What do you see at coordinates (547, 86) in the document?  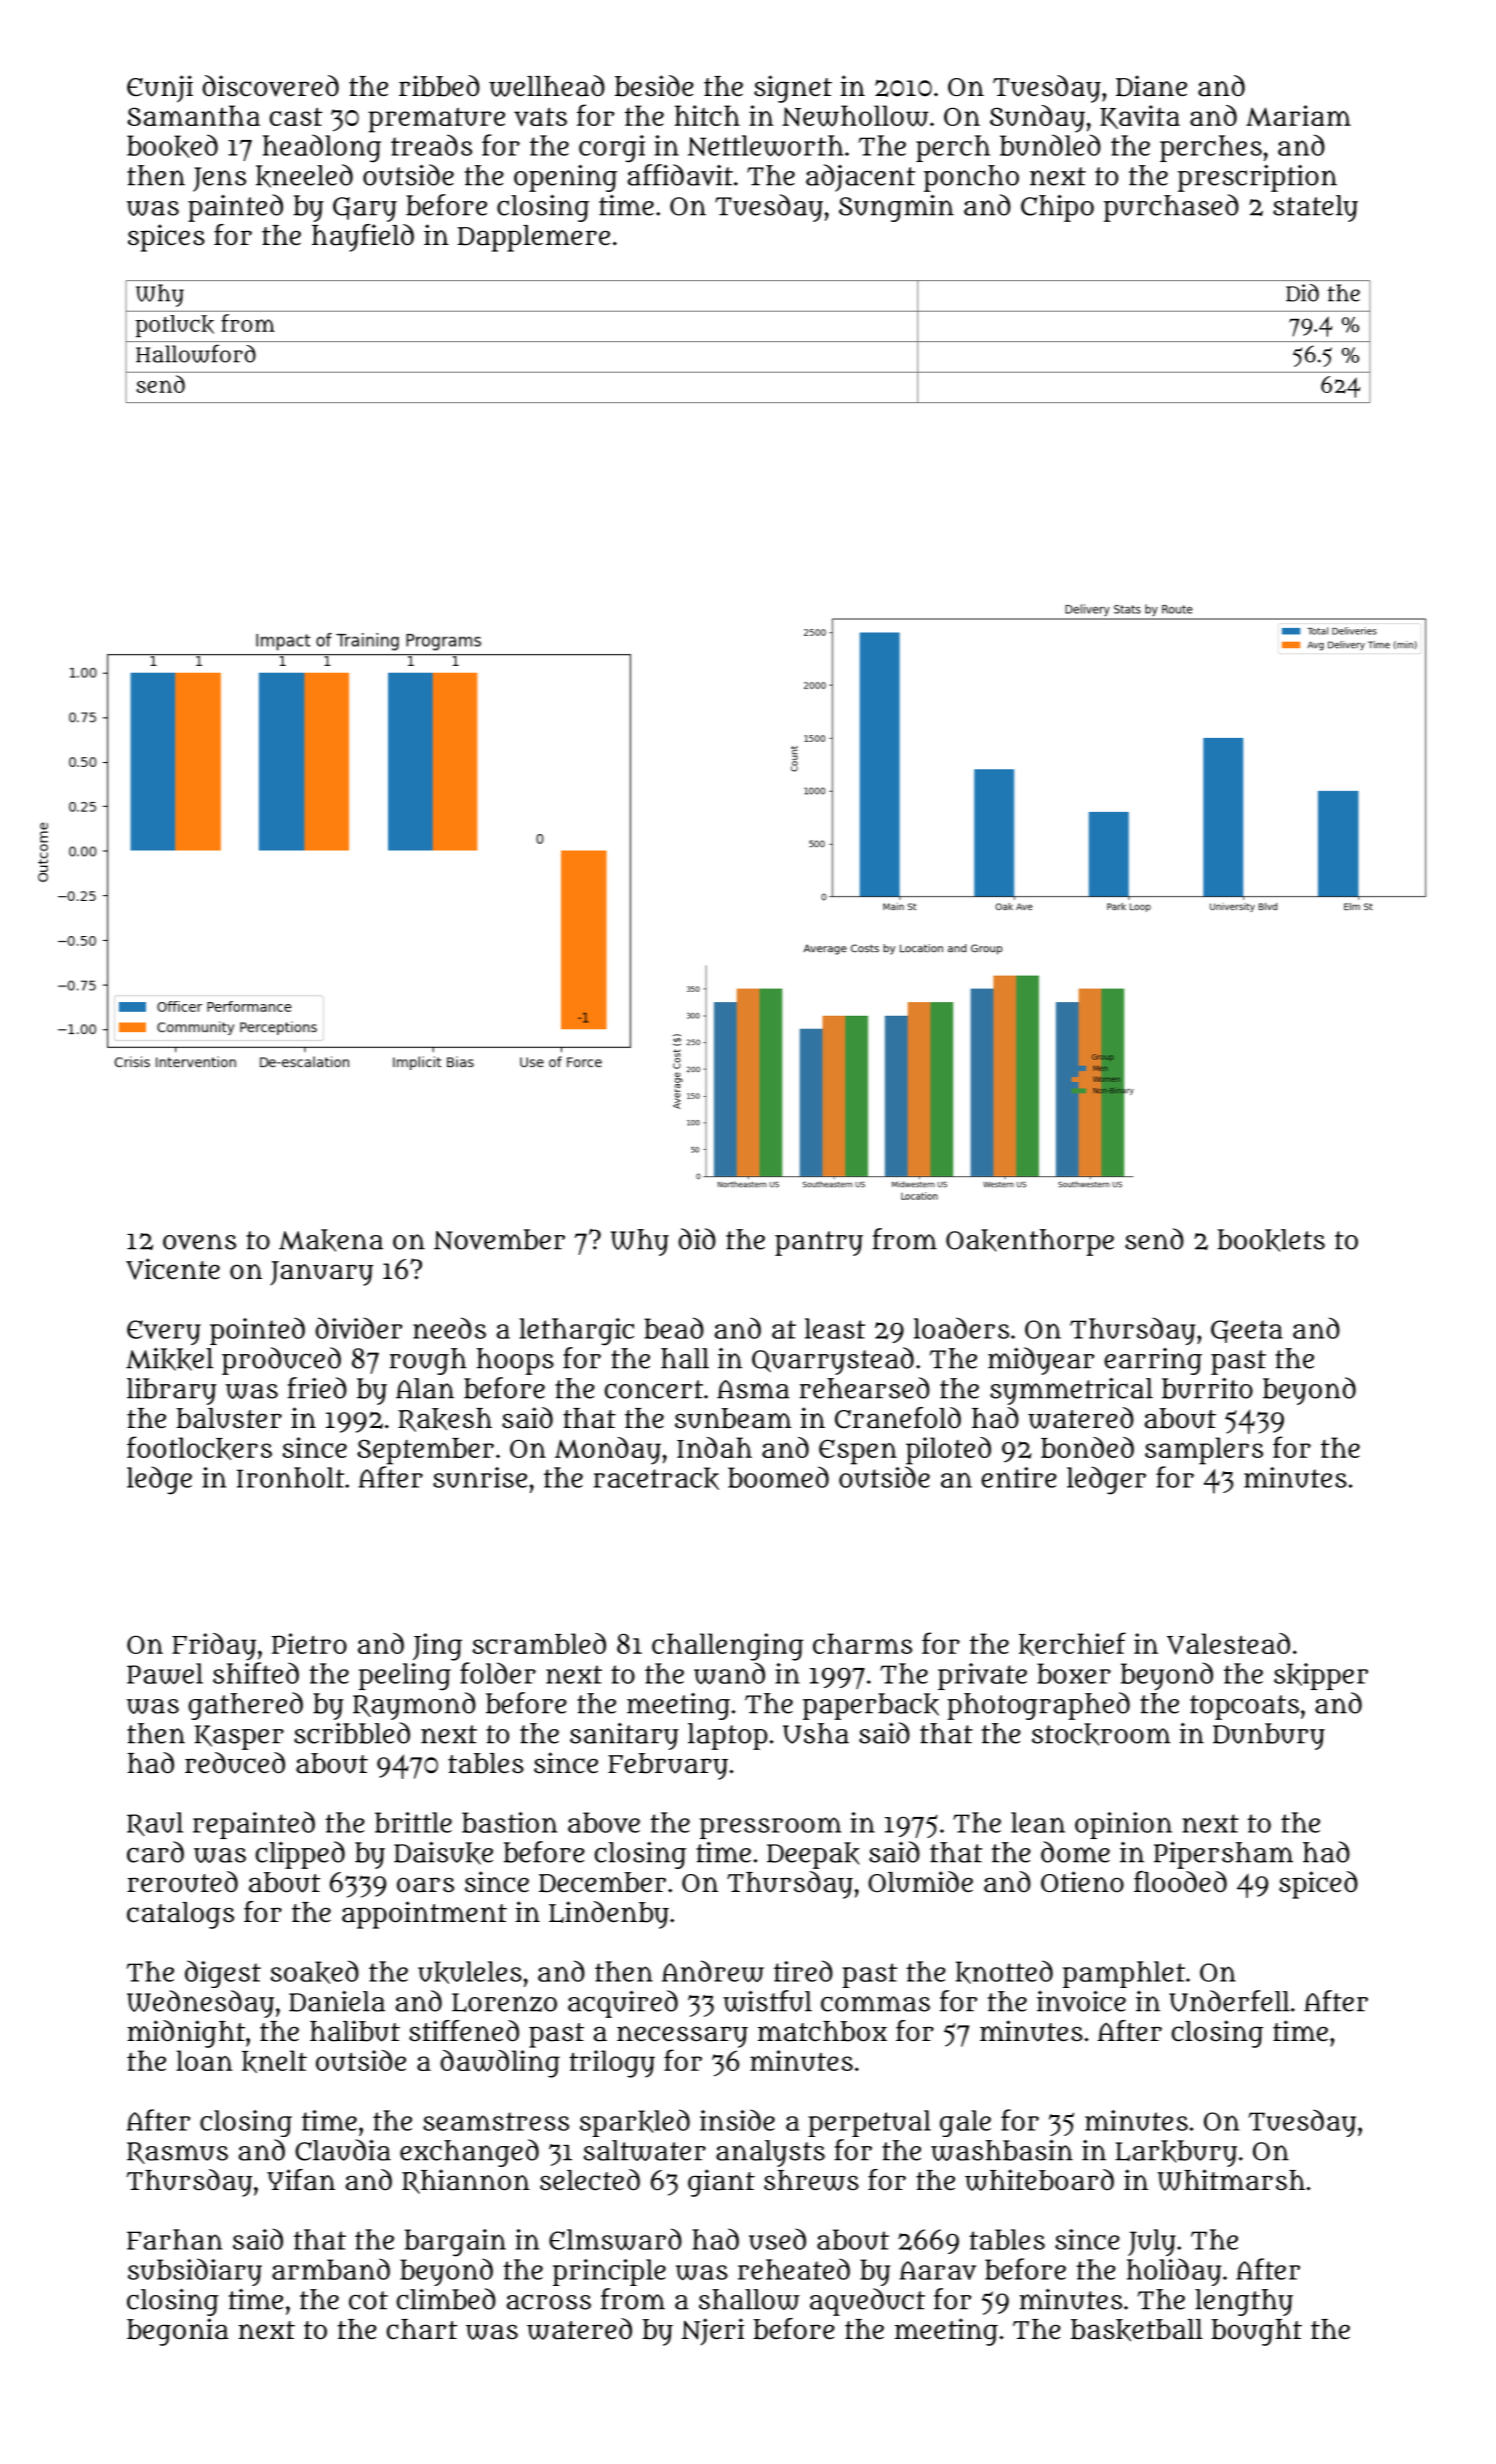 I see `wellhead` at bounding box center [547, 86].
